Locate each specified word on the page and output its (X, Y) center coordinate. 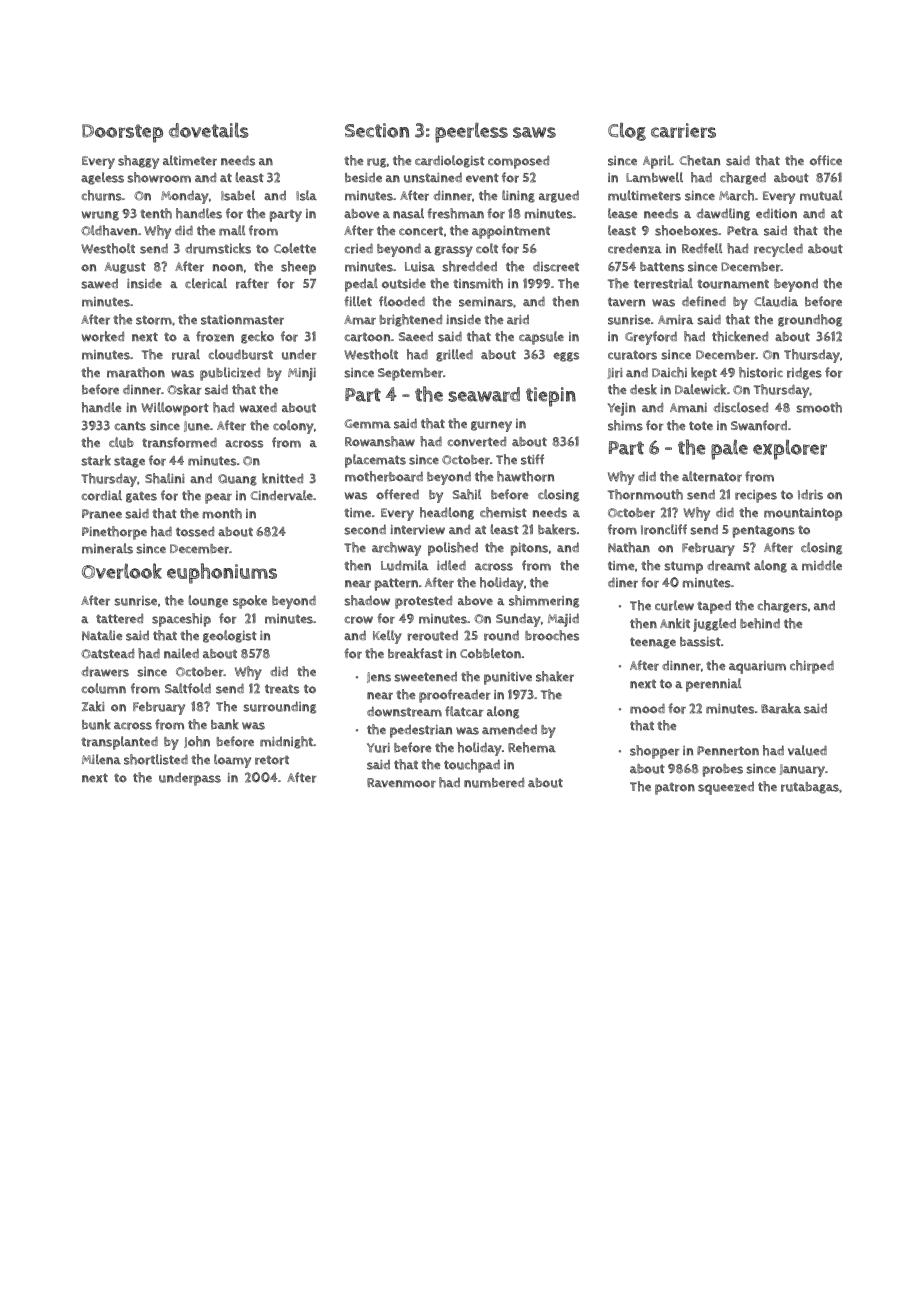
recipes (756, 496)
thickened (740, 336)
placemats (375, 461)
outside (404, 283)
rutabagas (810, 788)
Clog (627, 131)
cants (130, 426)
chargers (782, 606)
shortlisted (156, 759)
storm (154, 320)
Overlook (122, 571)
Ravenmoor (401, 783)
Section (377, 130)
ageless (102, 178)
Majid (563, 620)
